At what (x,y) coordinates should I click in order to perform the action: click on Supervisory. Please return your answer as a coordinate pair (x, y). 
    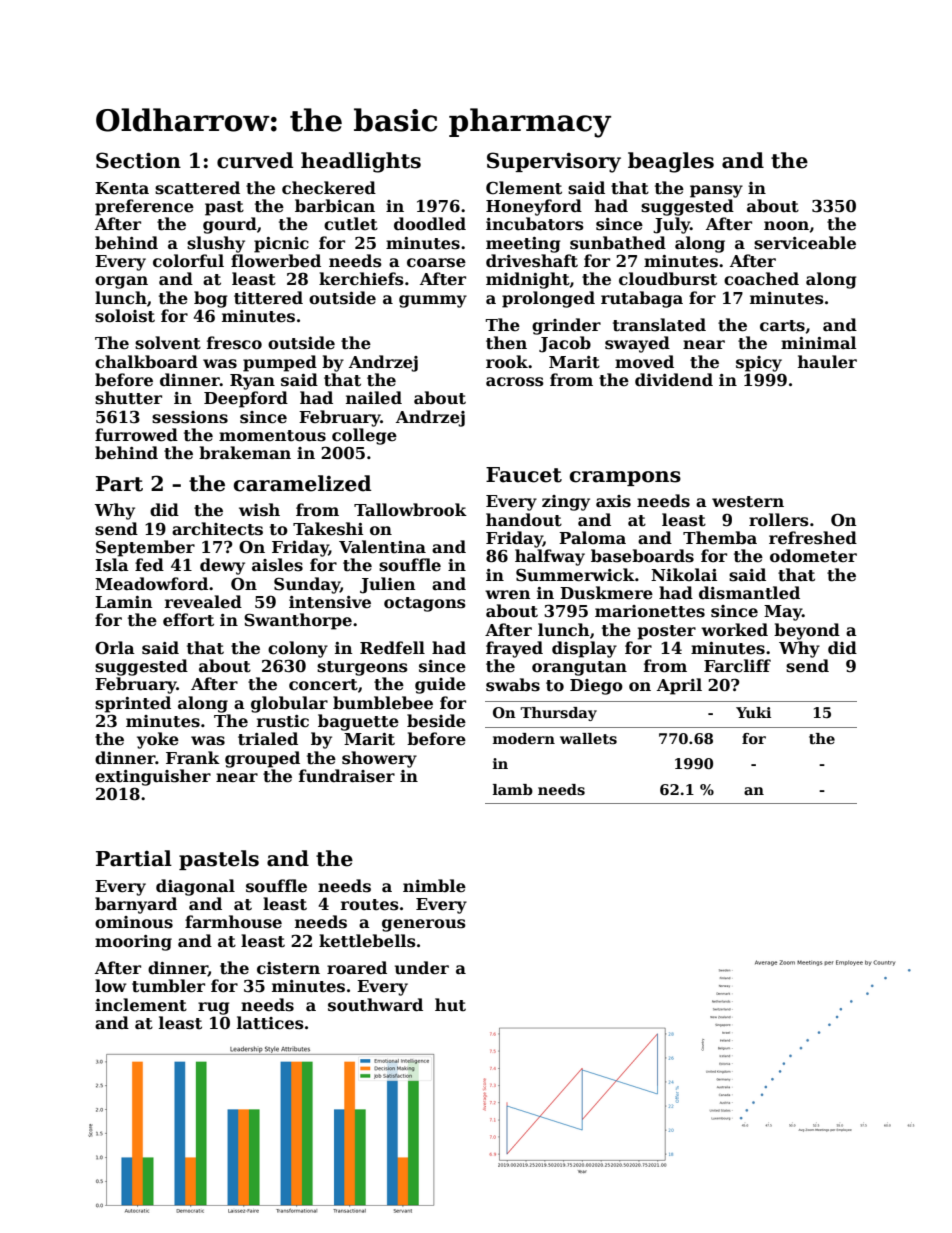
    Looking at the image, I should click on (554, 162).
